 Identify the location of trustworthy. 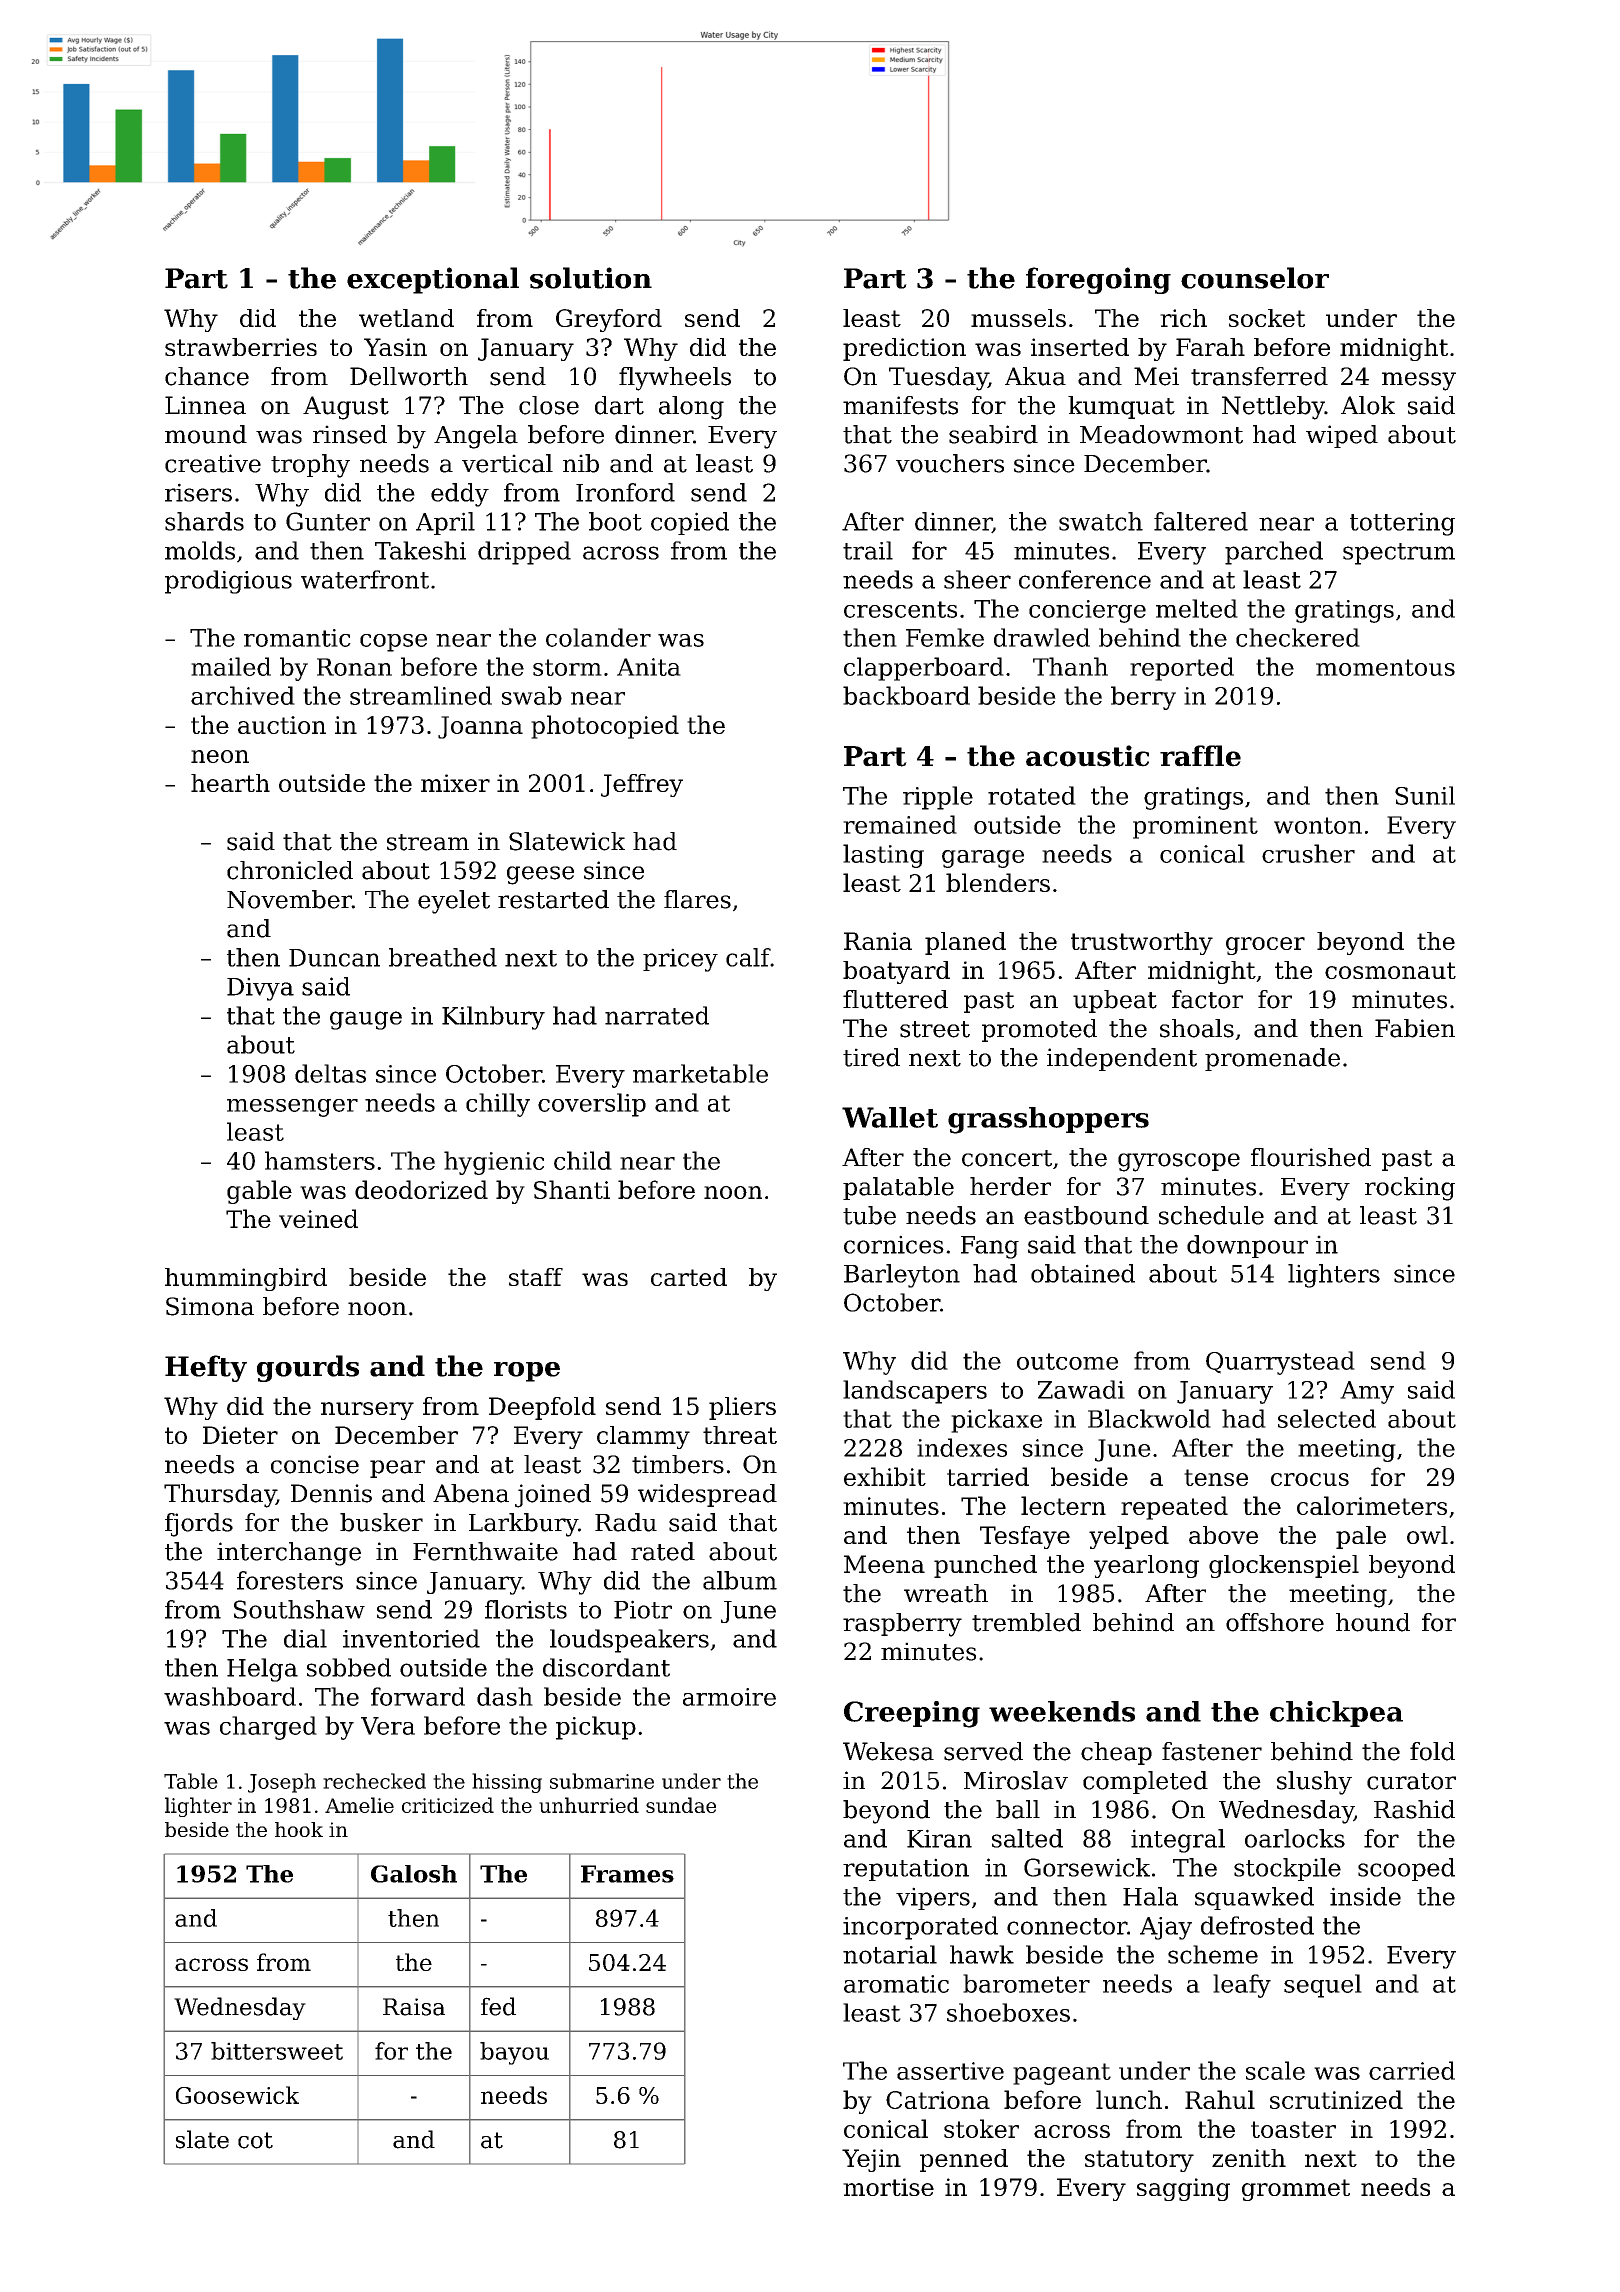
(1142, 943).
